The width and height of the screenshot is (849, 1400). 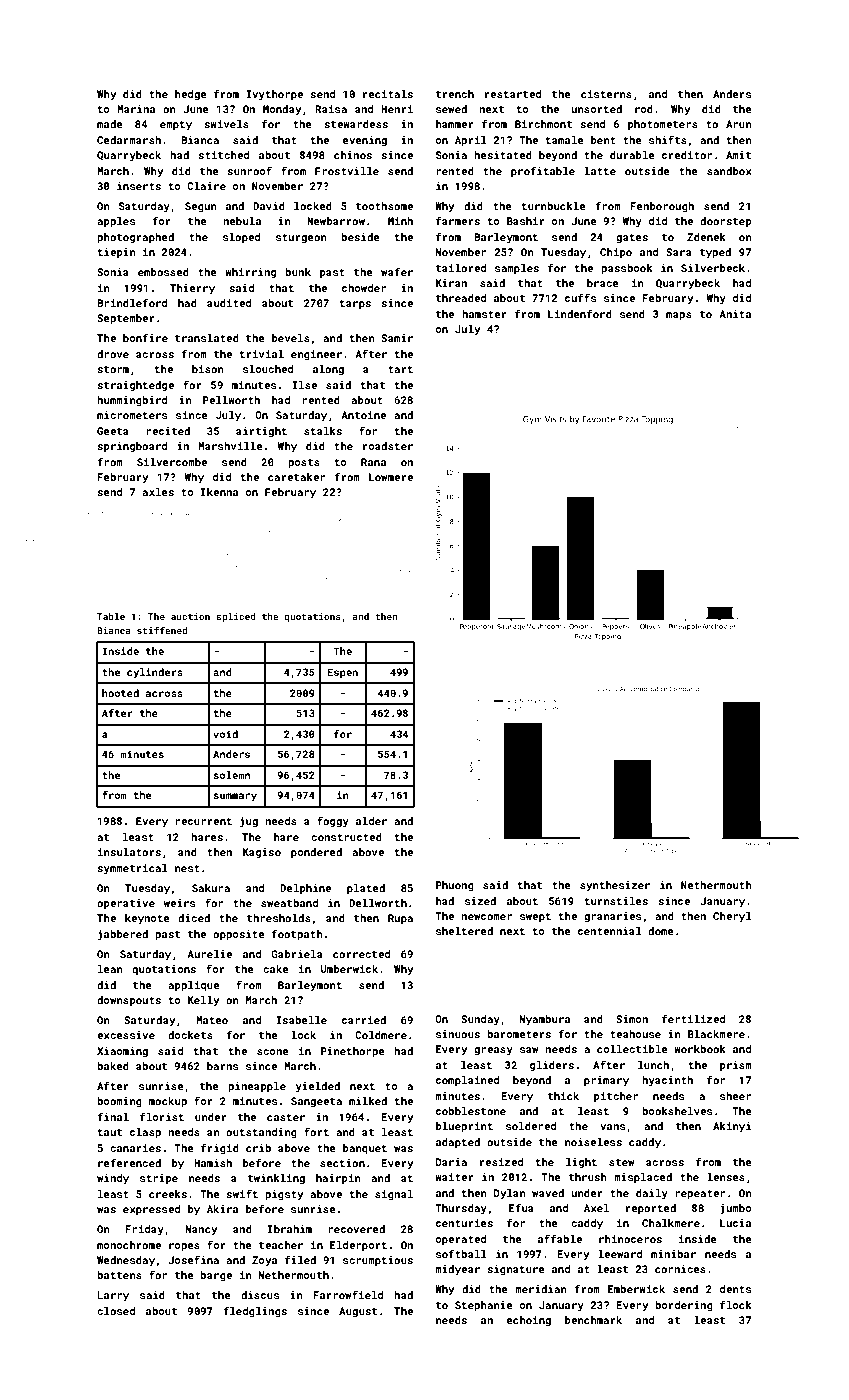 I want to click on trench, so click(x=455, y=94).
